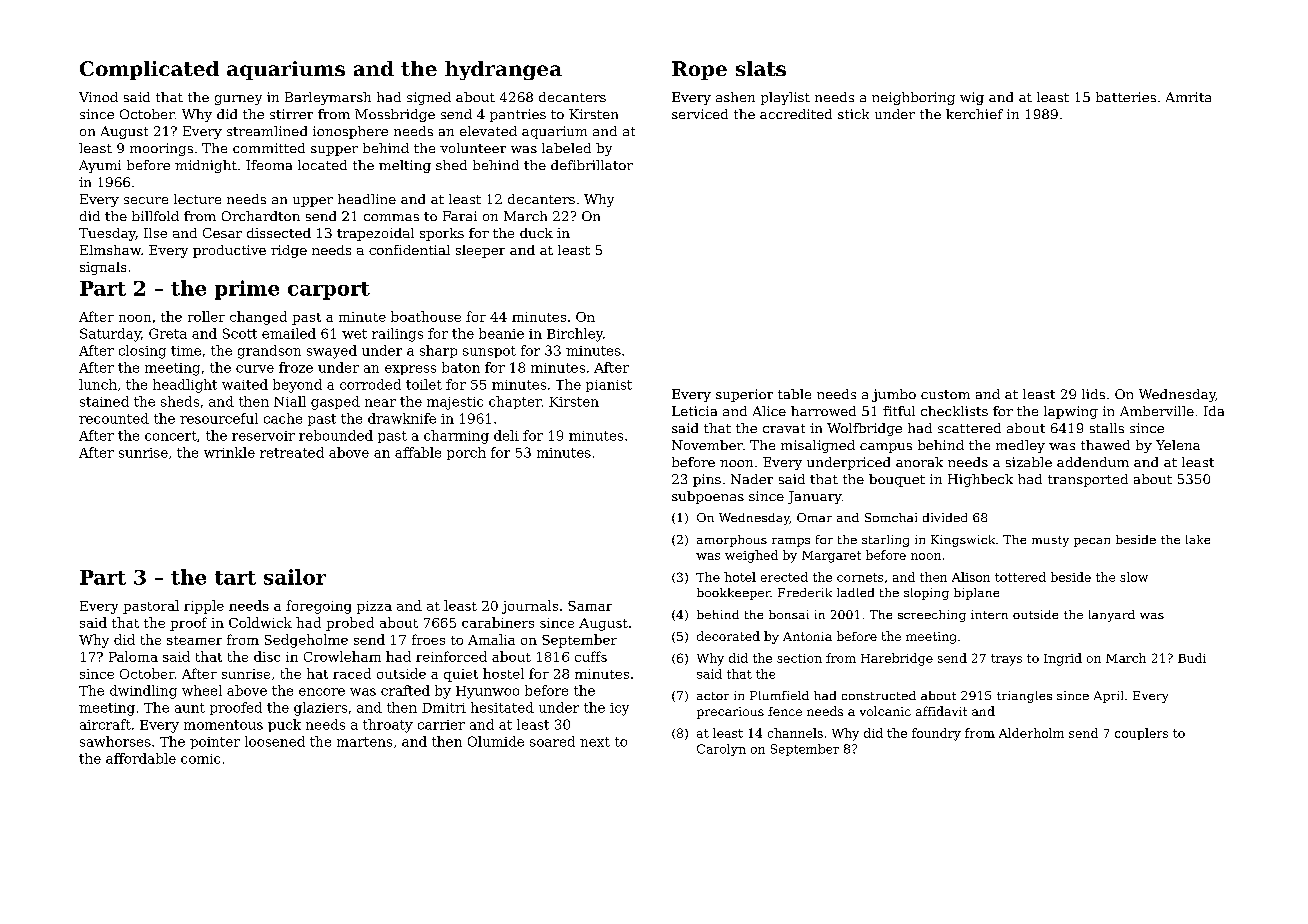  What do you see at coordinates (592, 165) in the document?
I see `defibrillator` at bounding box center [592, 165].
